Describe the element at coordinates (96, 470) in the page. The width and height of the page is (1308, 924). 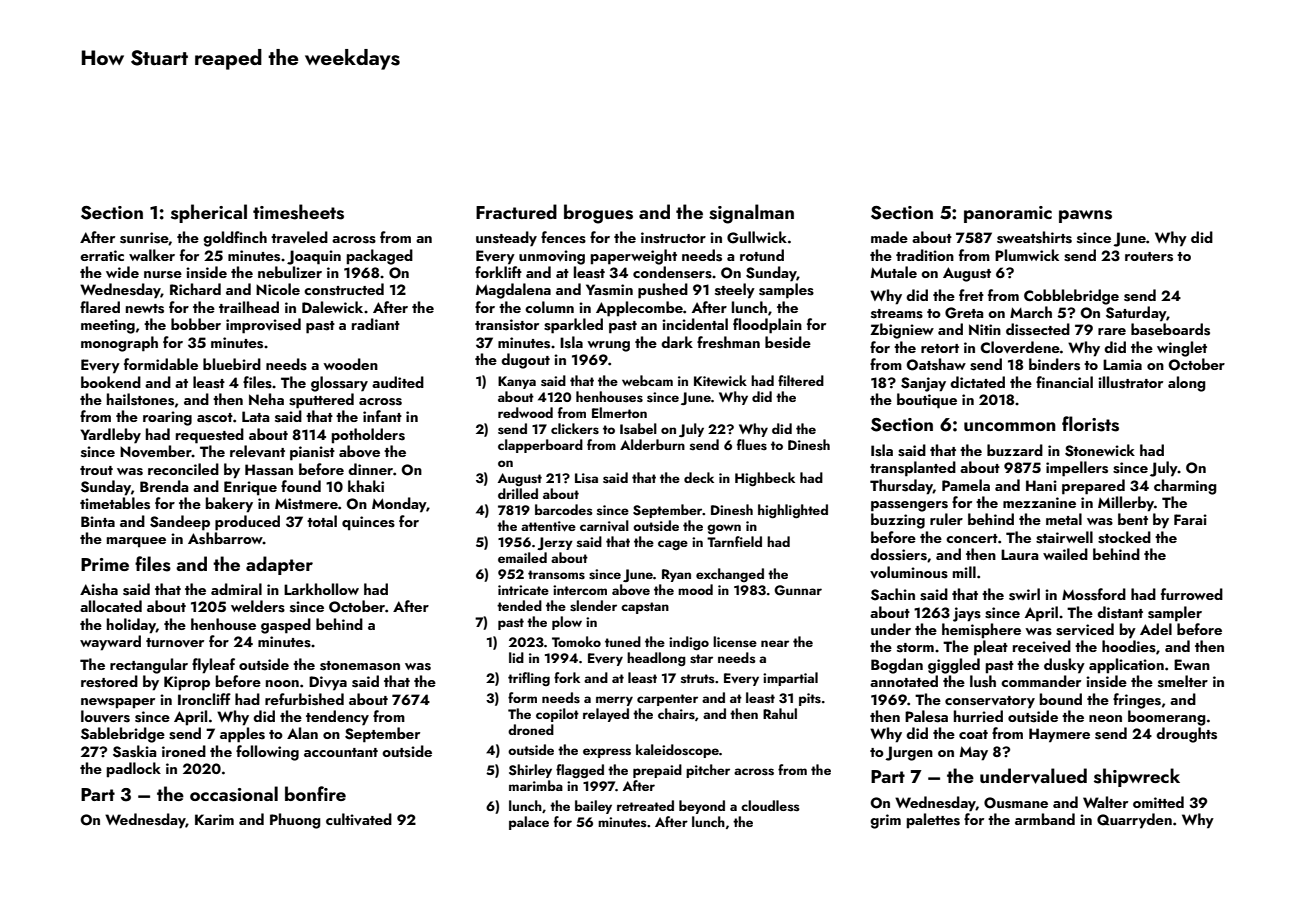
I see `trout` at that location.
